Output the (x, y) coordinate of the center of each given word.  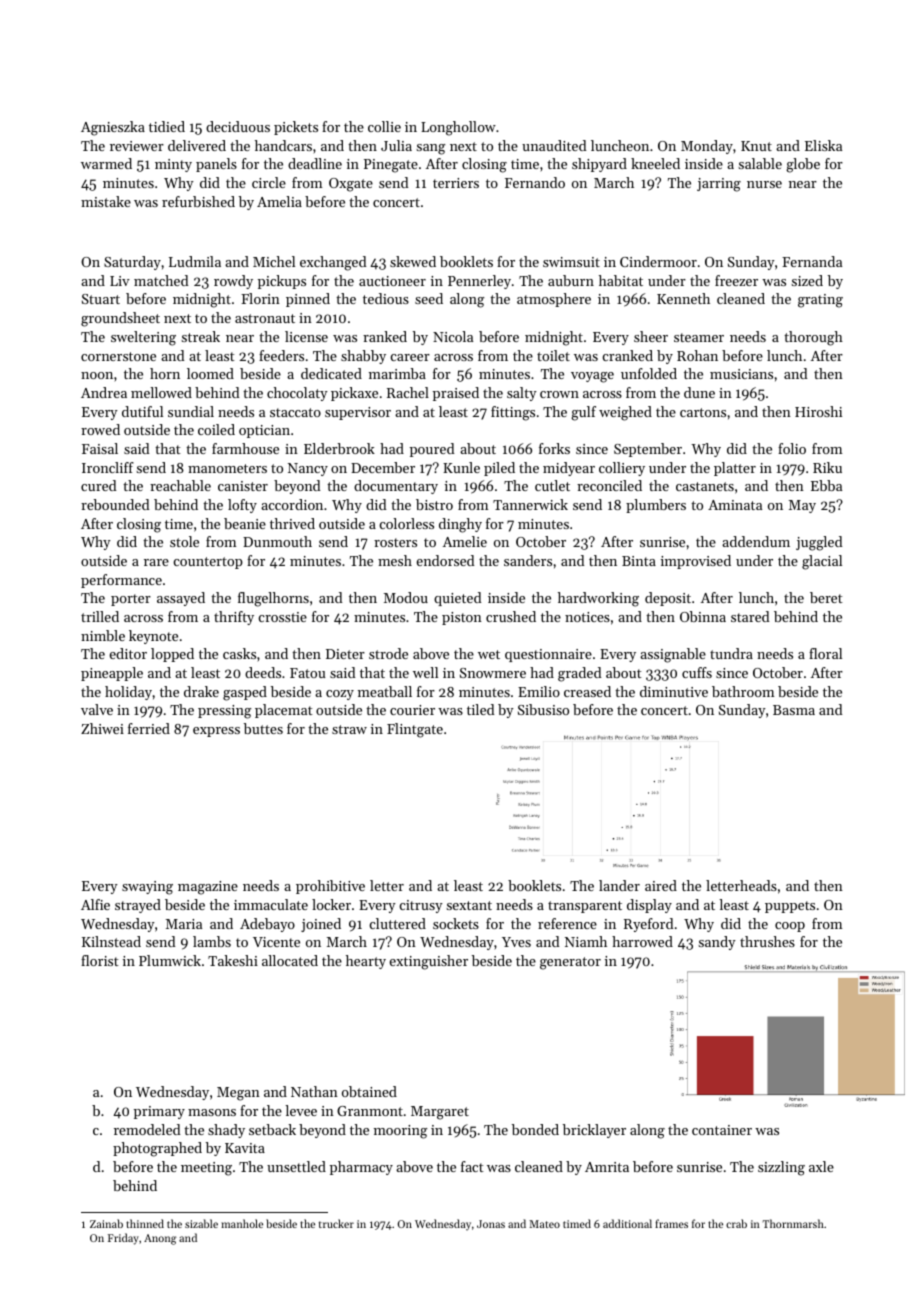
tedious (386, 298)
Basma (794, 710)
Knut (756, 146)
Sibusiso (543, 709)
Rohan (697, 355)
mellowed (161, 392)
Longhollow (458, 128)
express (216, 732)
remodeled (147, 1129)
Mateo (544, 1224)
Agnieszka (113, 128)
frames (671, 1223)
